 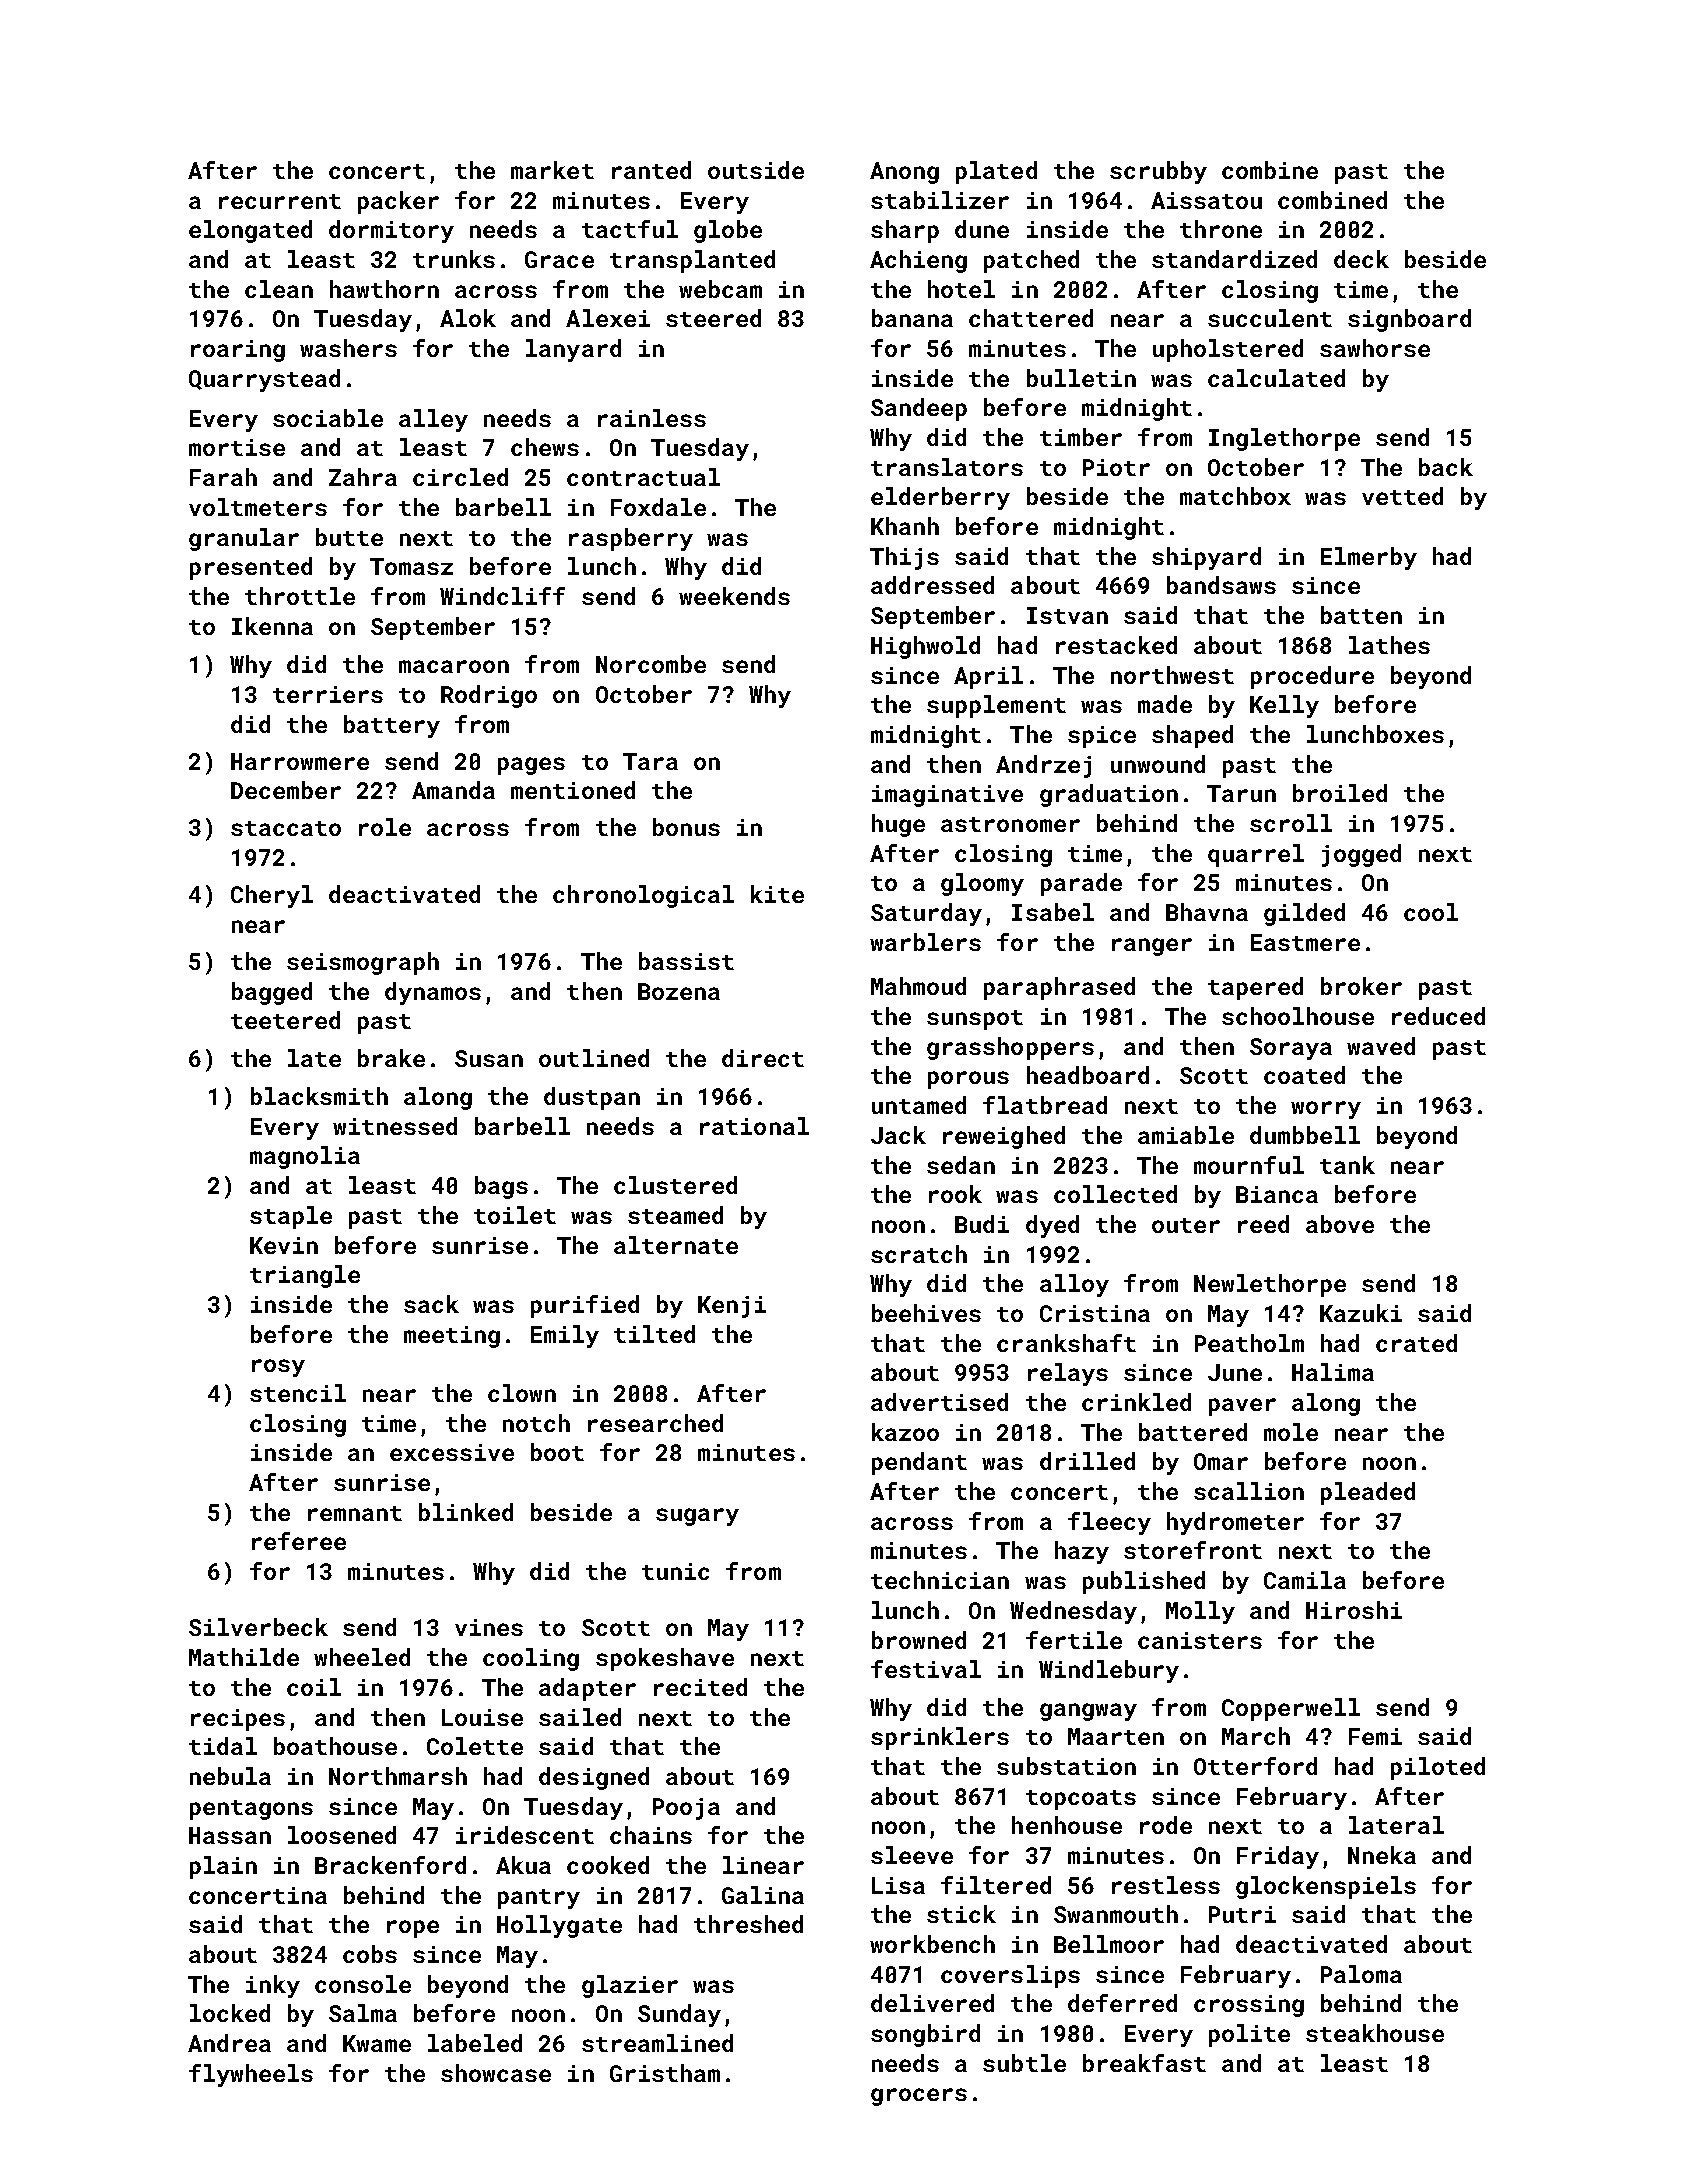 I want to click on signboard, so click(x=1409, y=320).
